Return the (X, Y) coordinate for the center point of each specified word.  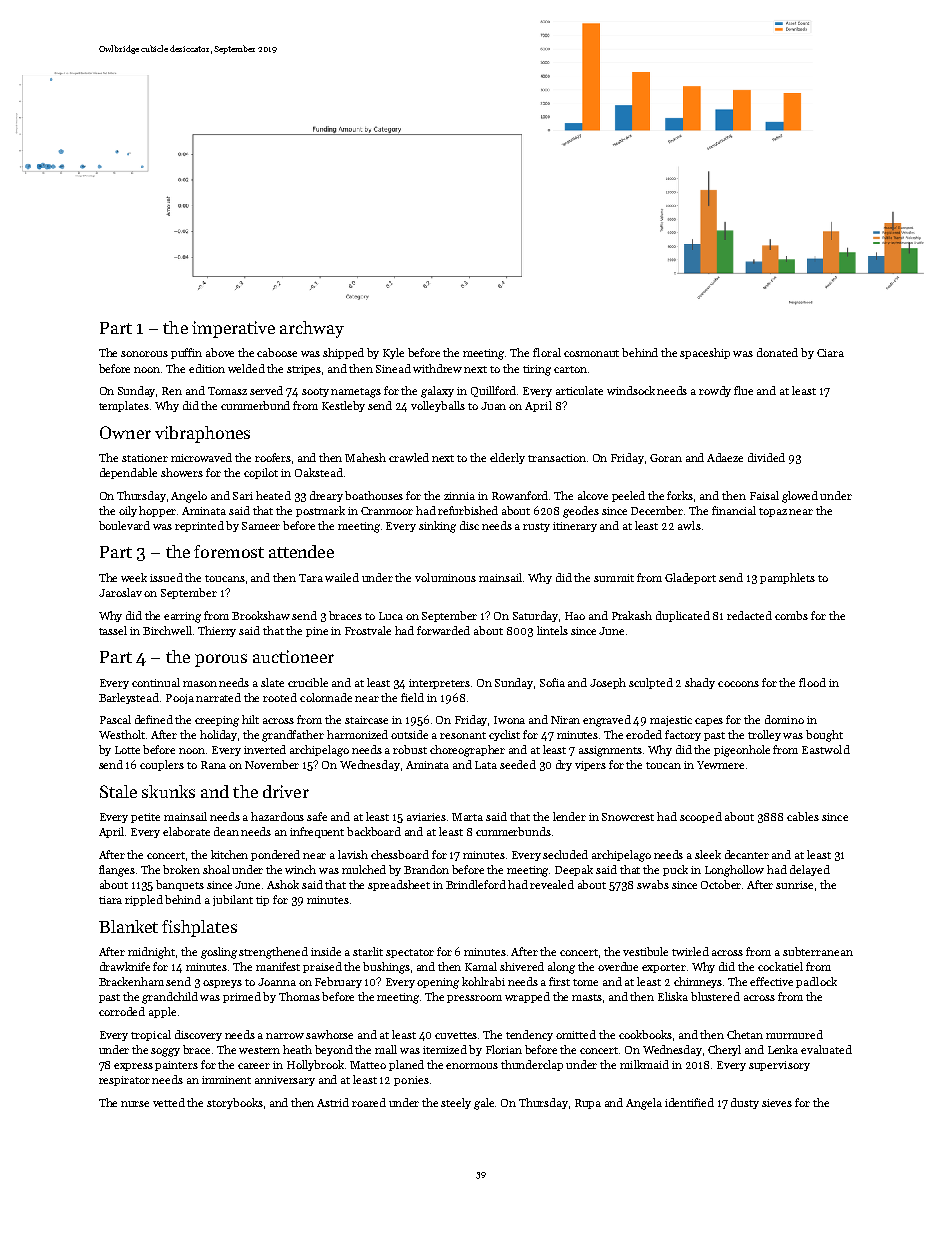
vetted (169, 1102)
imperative (233, 329)
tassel (113, 630)
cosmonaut (591, 353)
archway (312, 329)
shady (700, 683)
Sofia (552, 682)
